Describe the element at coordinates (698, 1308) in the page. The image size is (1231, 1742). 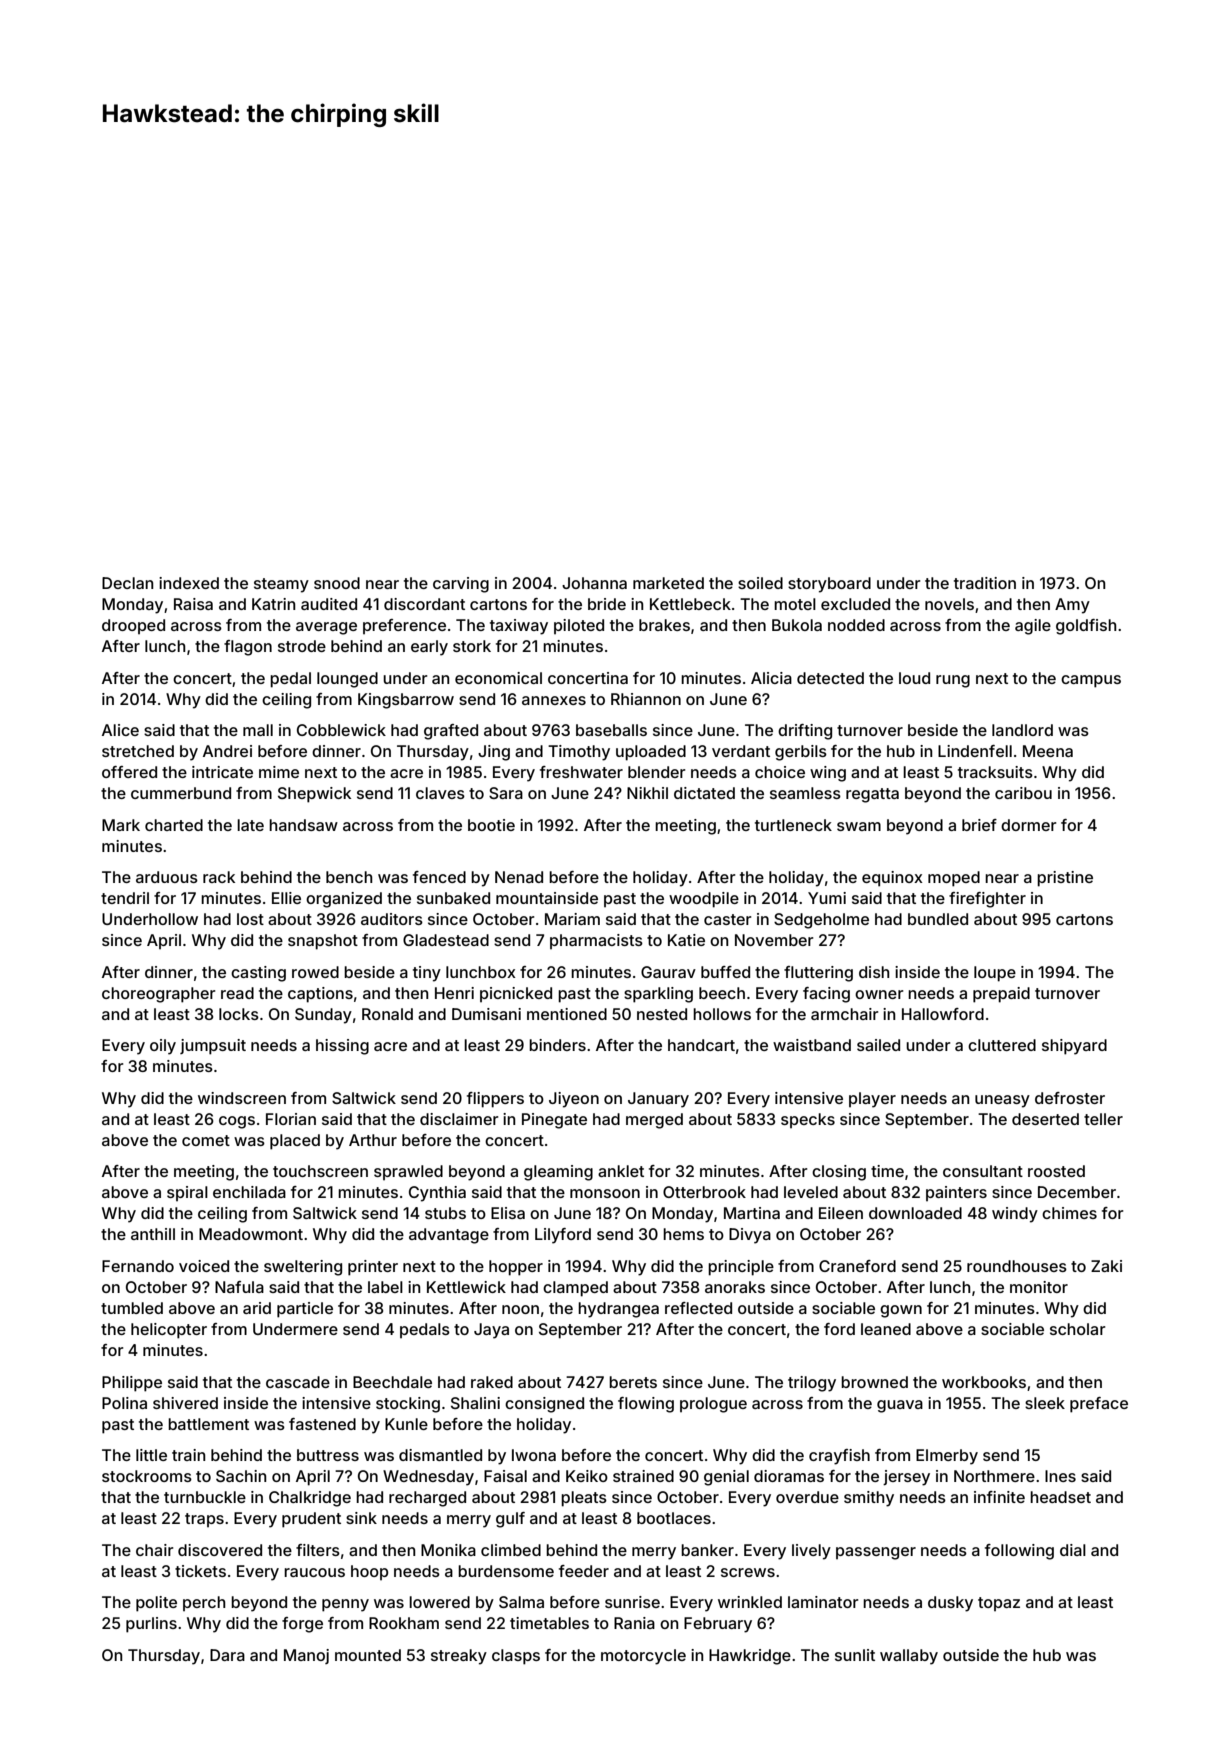
I see `reflected` at that location.
